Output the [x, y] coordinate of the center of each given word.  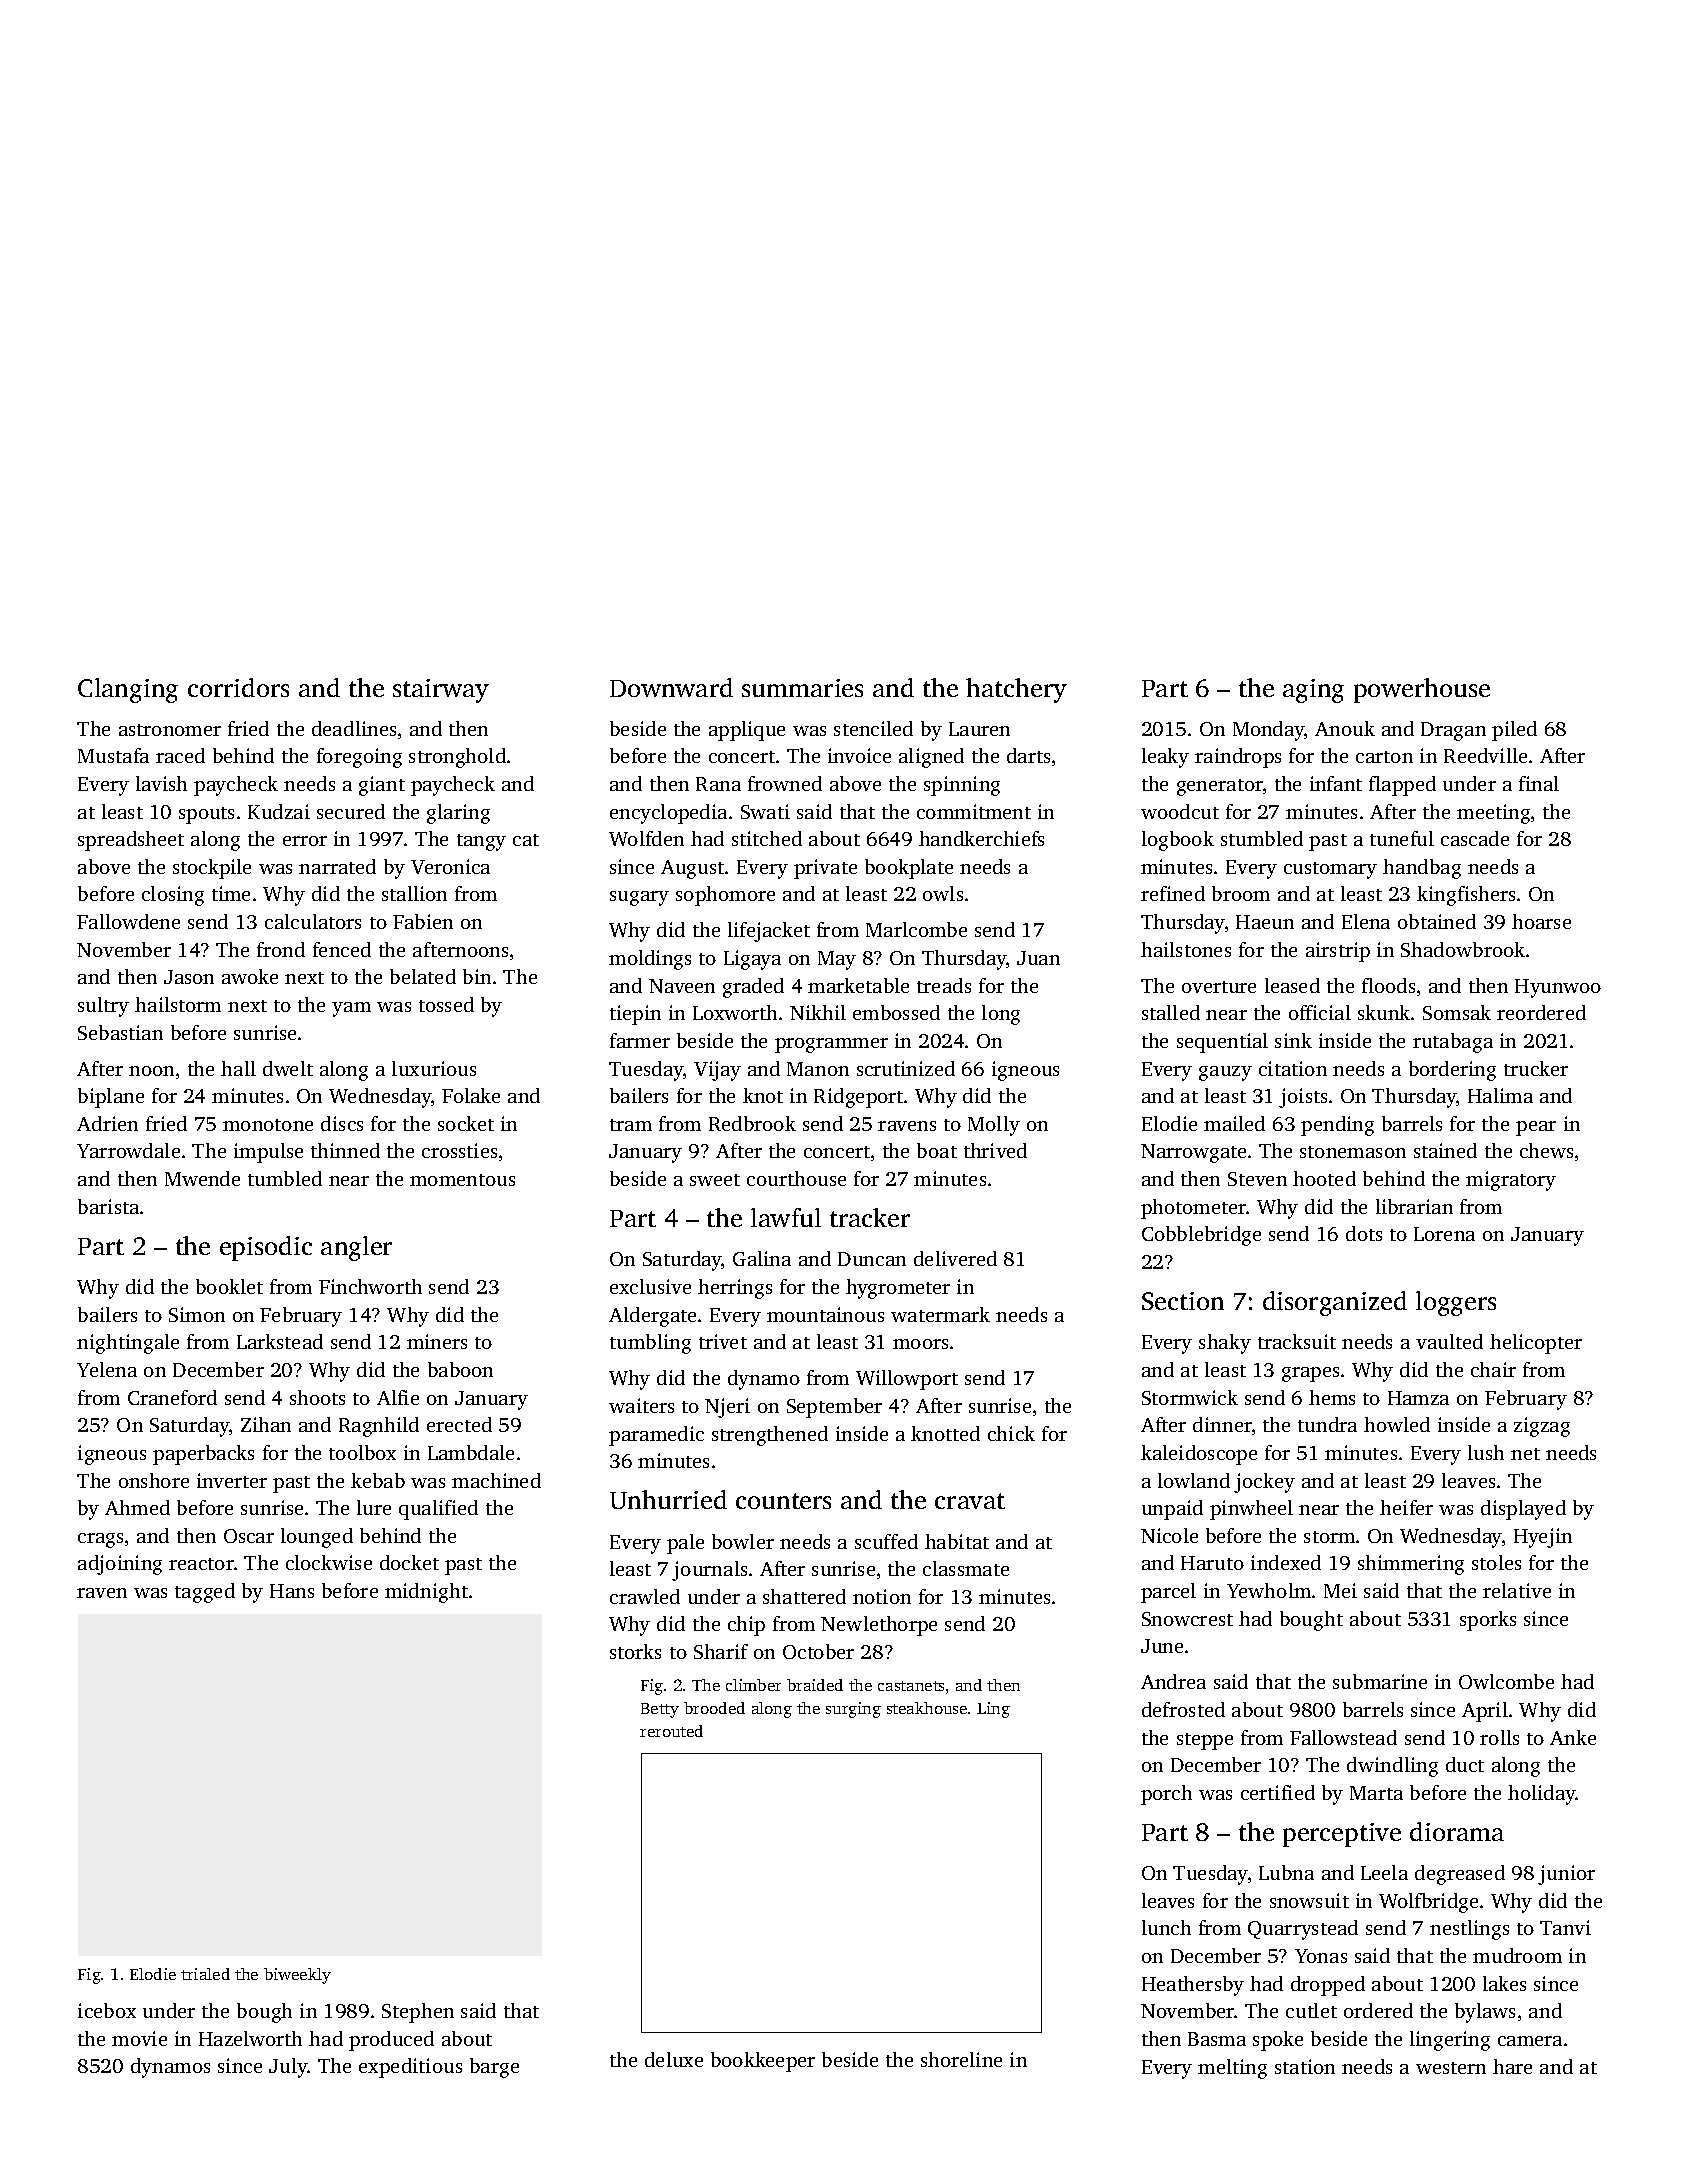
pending [1337, 1126]
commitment [974, 811]
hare [1512, 2066]
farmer [640, 1040]
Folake [471, 1095]
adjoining [120, 1565]
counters [783, 1501]
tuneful [1402, 838]
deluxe [674, 2059]
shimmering [1411, 1565]
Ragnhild [379, 1427]
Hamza [1418, 1398]
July [288, 2068]
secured [351, 811]
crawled [645, 1596]
